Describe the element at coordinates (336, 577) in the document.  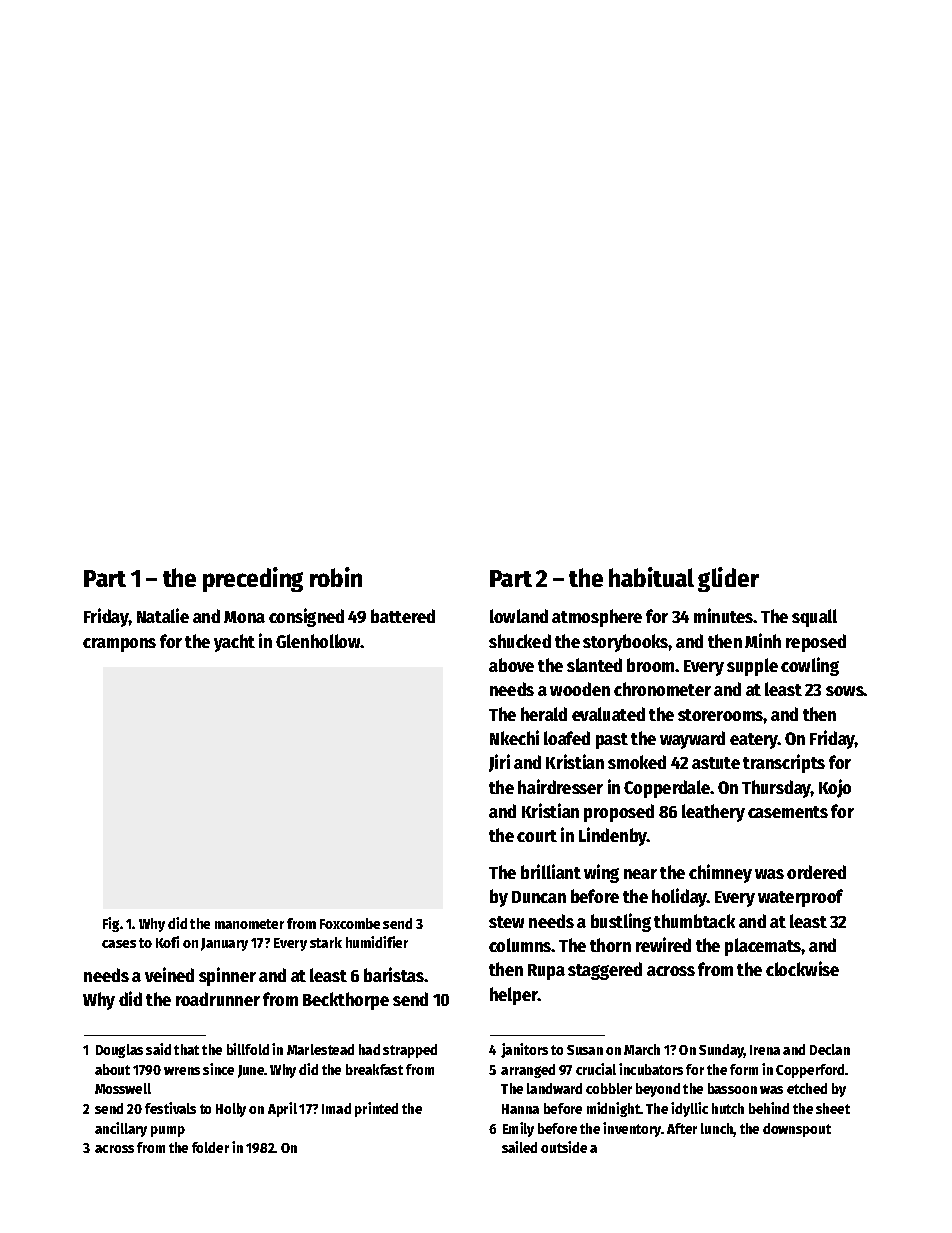
I see `robin` at that location.
